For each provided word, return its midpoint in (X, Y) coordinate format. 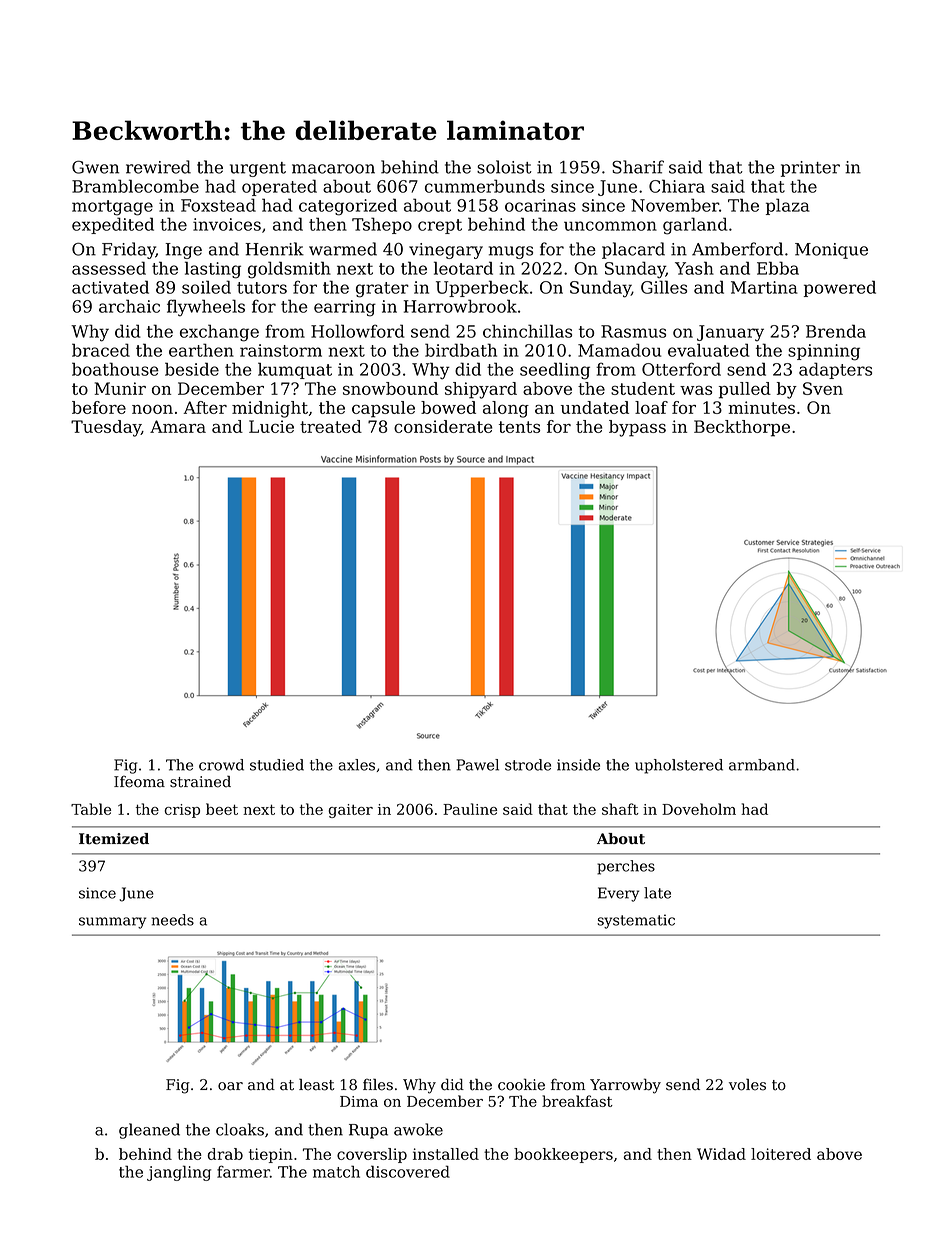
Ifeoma (139, 781)
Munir (120, 388)
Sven (823, 388)
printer (810, 169)
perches (626, 867)
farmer (243, 1171)
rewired (158, 167)
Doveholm (699, 809)
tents (519, 427)
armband (762, 765)
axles (357, 765)
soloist (504, 167)
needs (173, 920)
